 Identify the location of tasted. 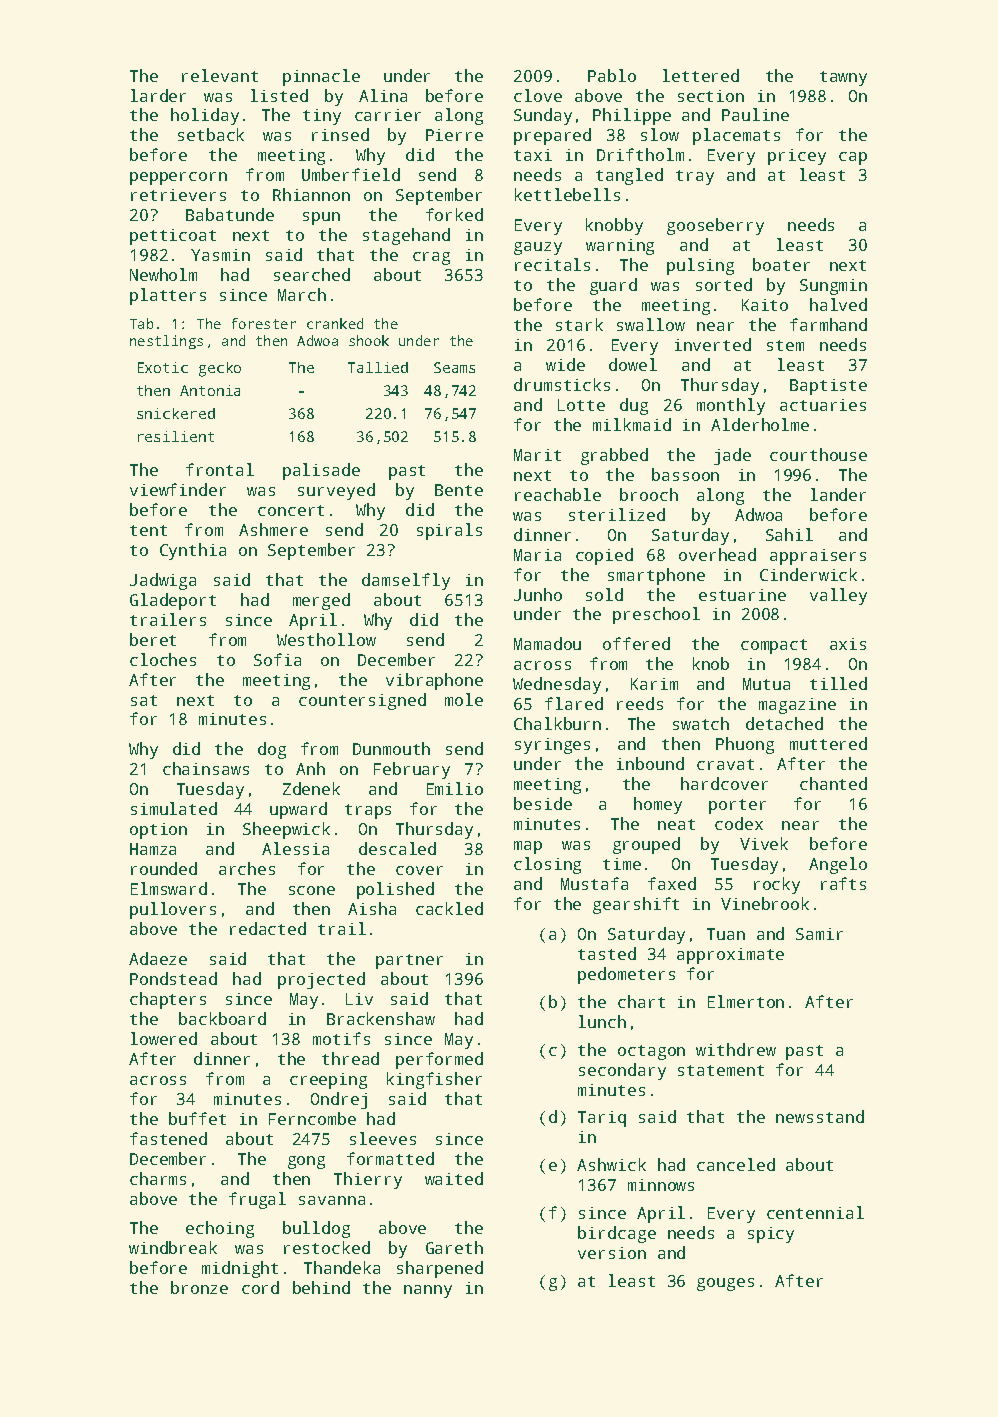
(607, 953).
